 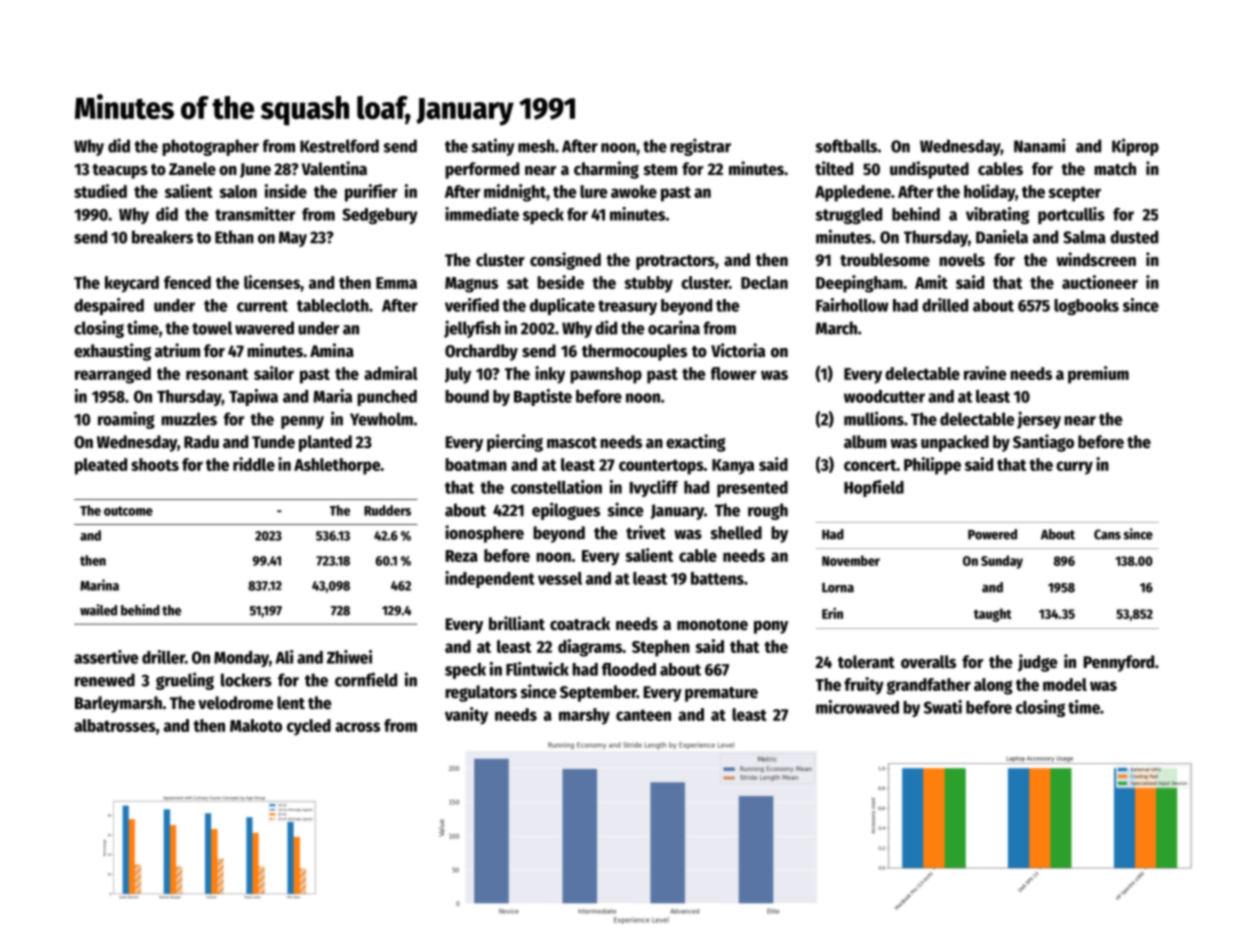 What do you see at coordinates (565, 261) in the screenshot?
I see `consigned` at bounding box center [565, 261].
